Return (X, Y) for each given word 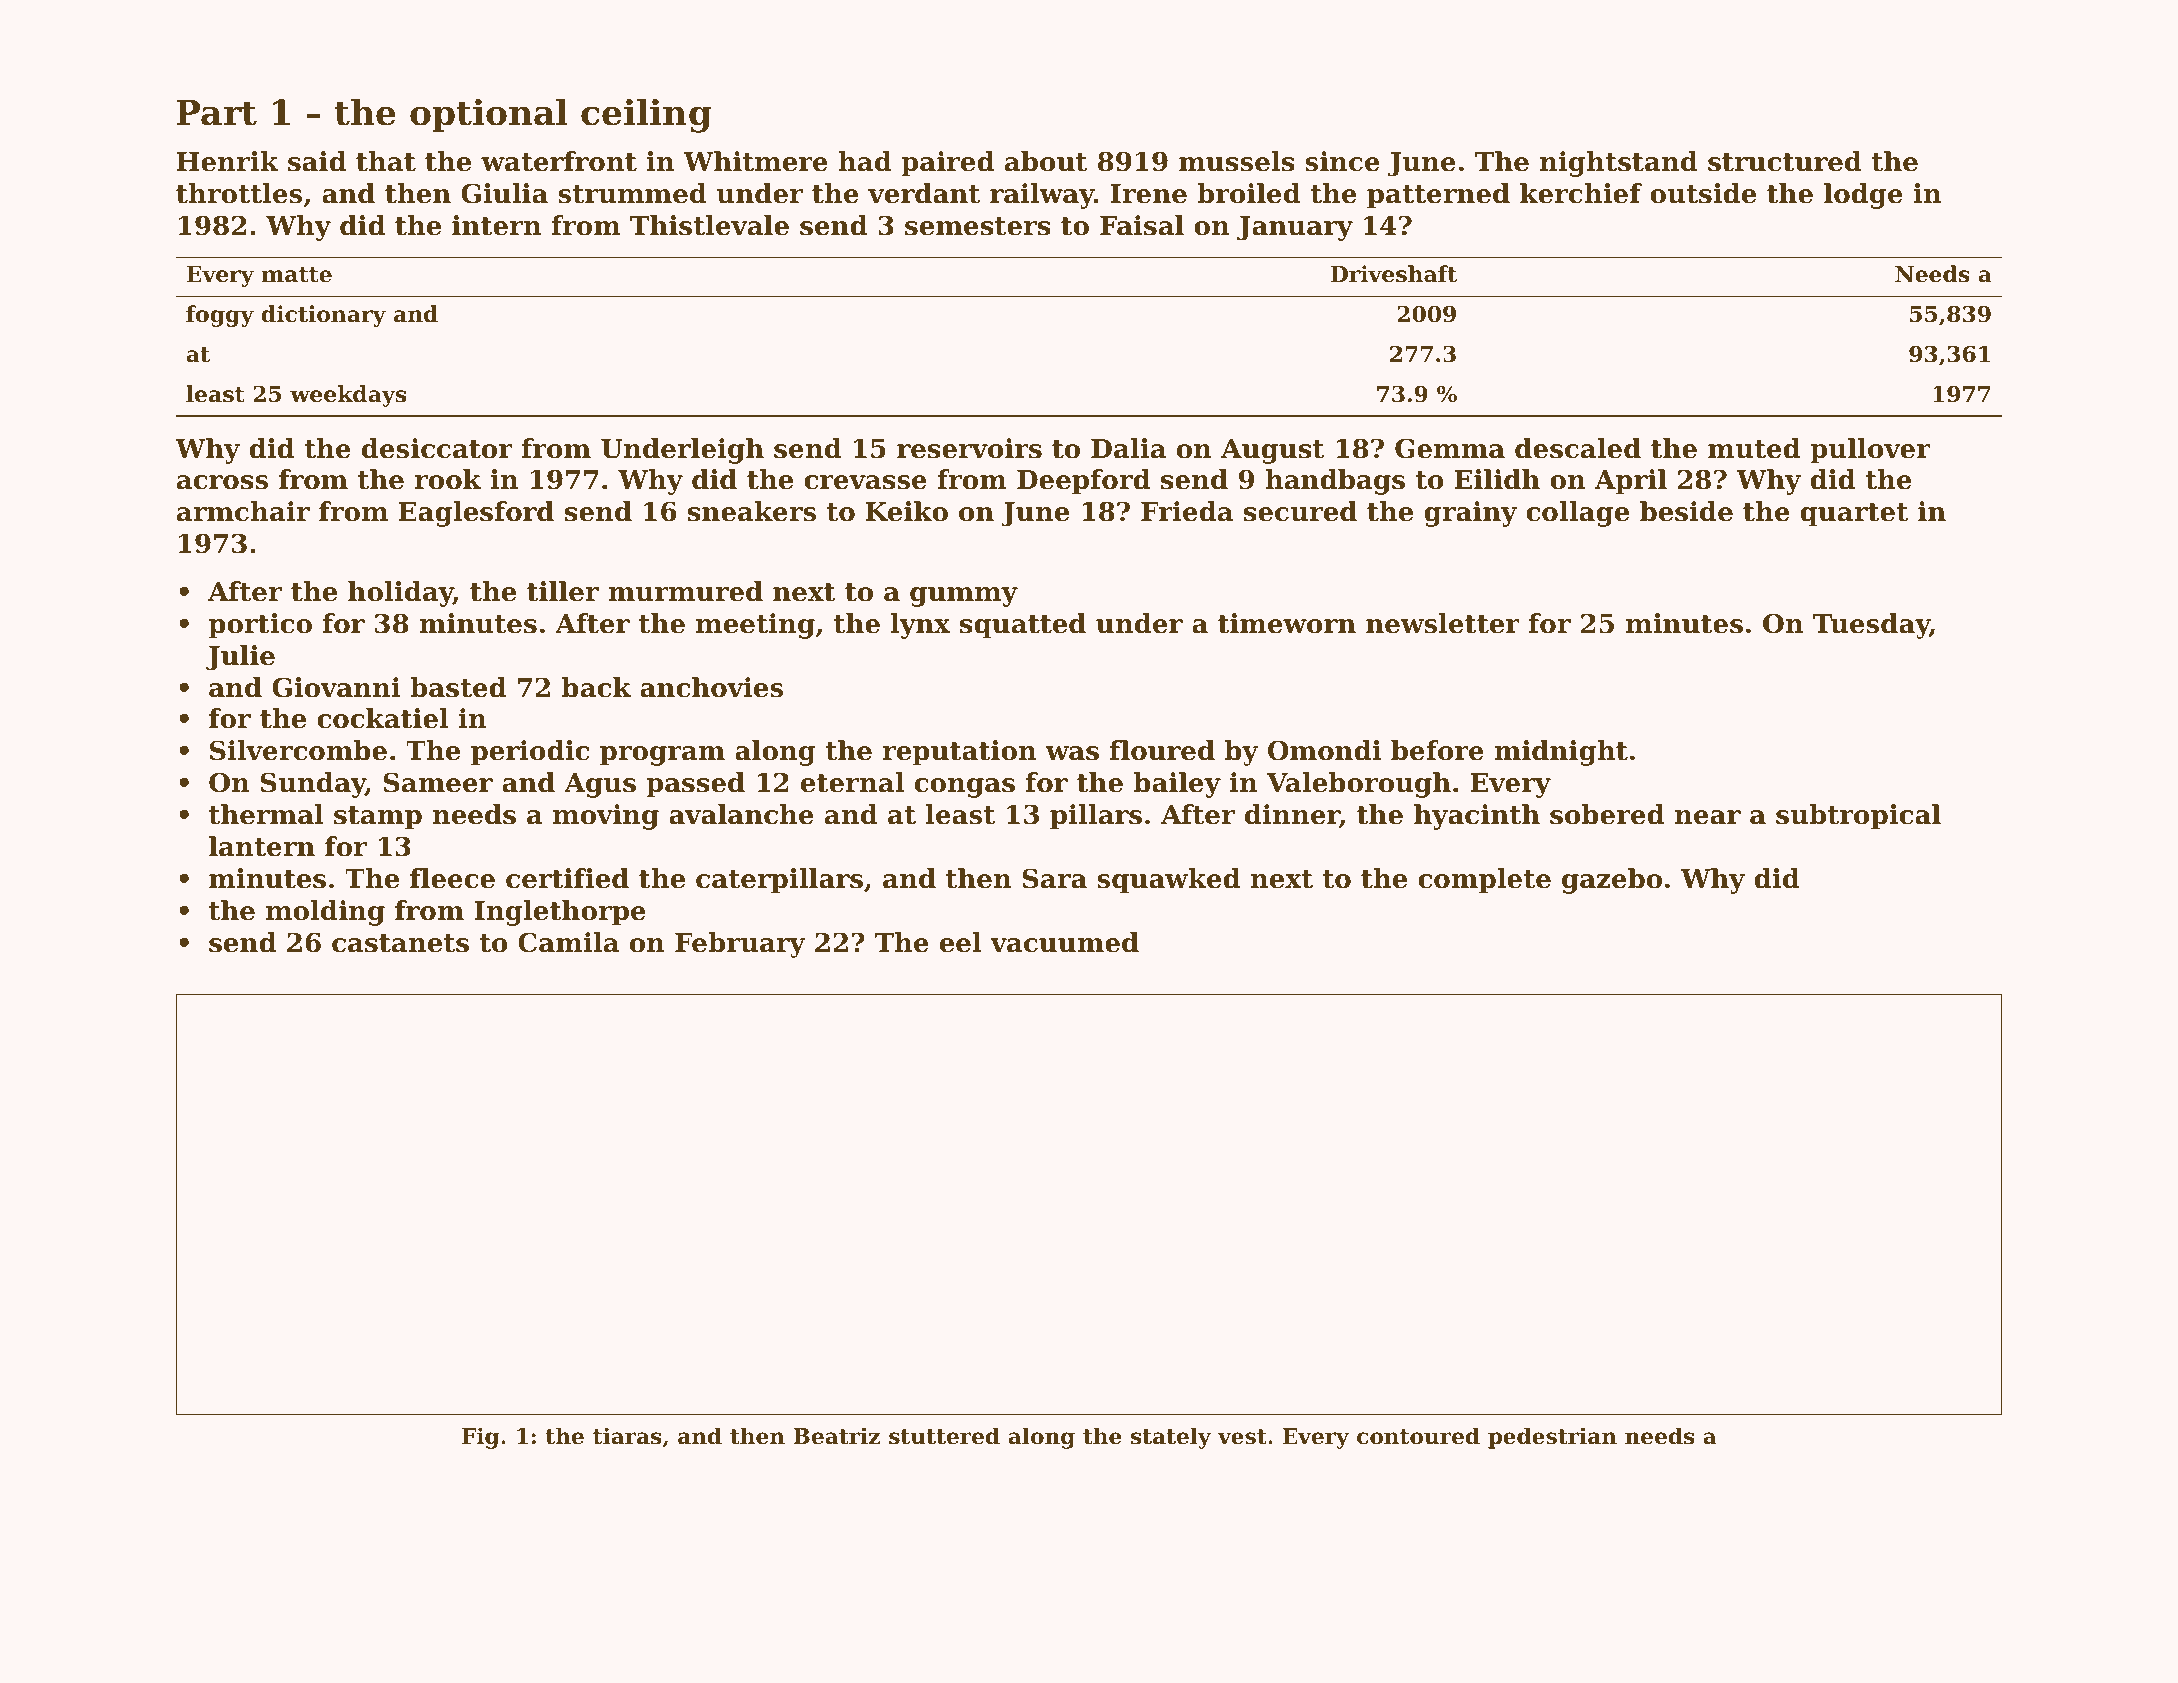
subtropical (1858, 817)
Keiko (907, 511)
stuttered (944, 1436)
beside (1686, 511)
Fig (480, 1438)
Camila (568, 942)
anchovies (711, 687)
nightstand (1619, 164)
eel (961, 942)
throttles (239, 193)
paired (947, 164)
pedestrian (1552, 1438)
